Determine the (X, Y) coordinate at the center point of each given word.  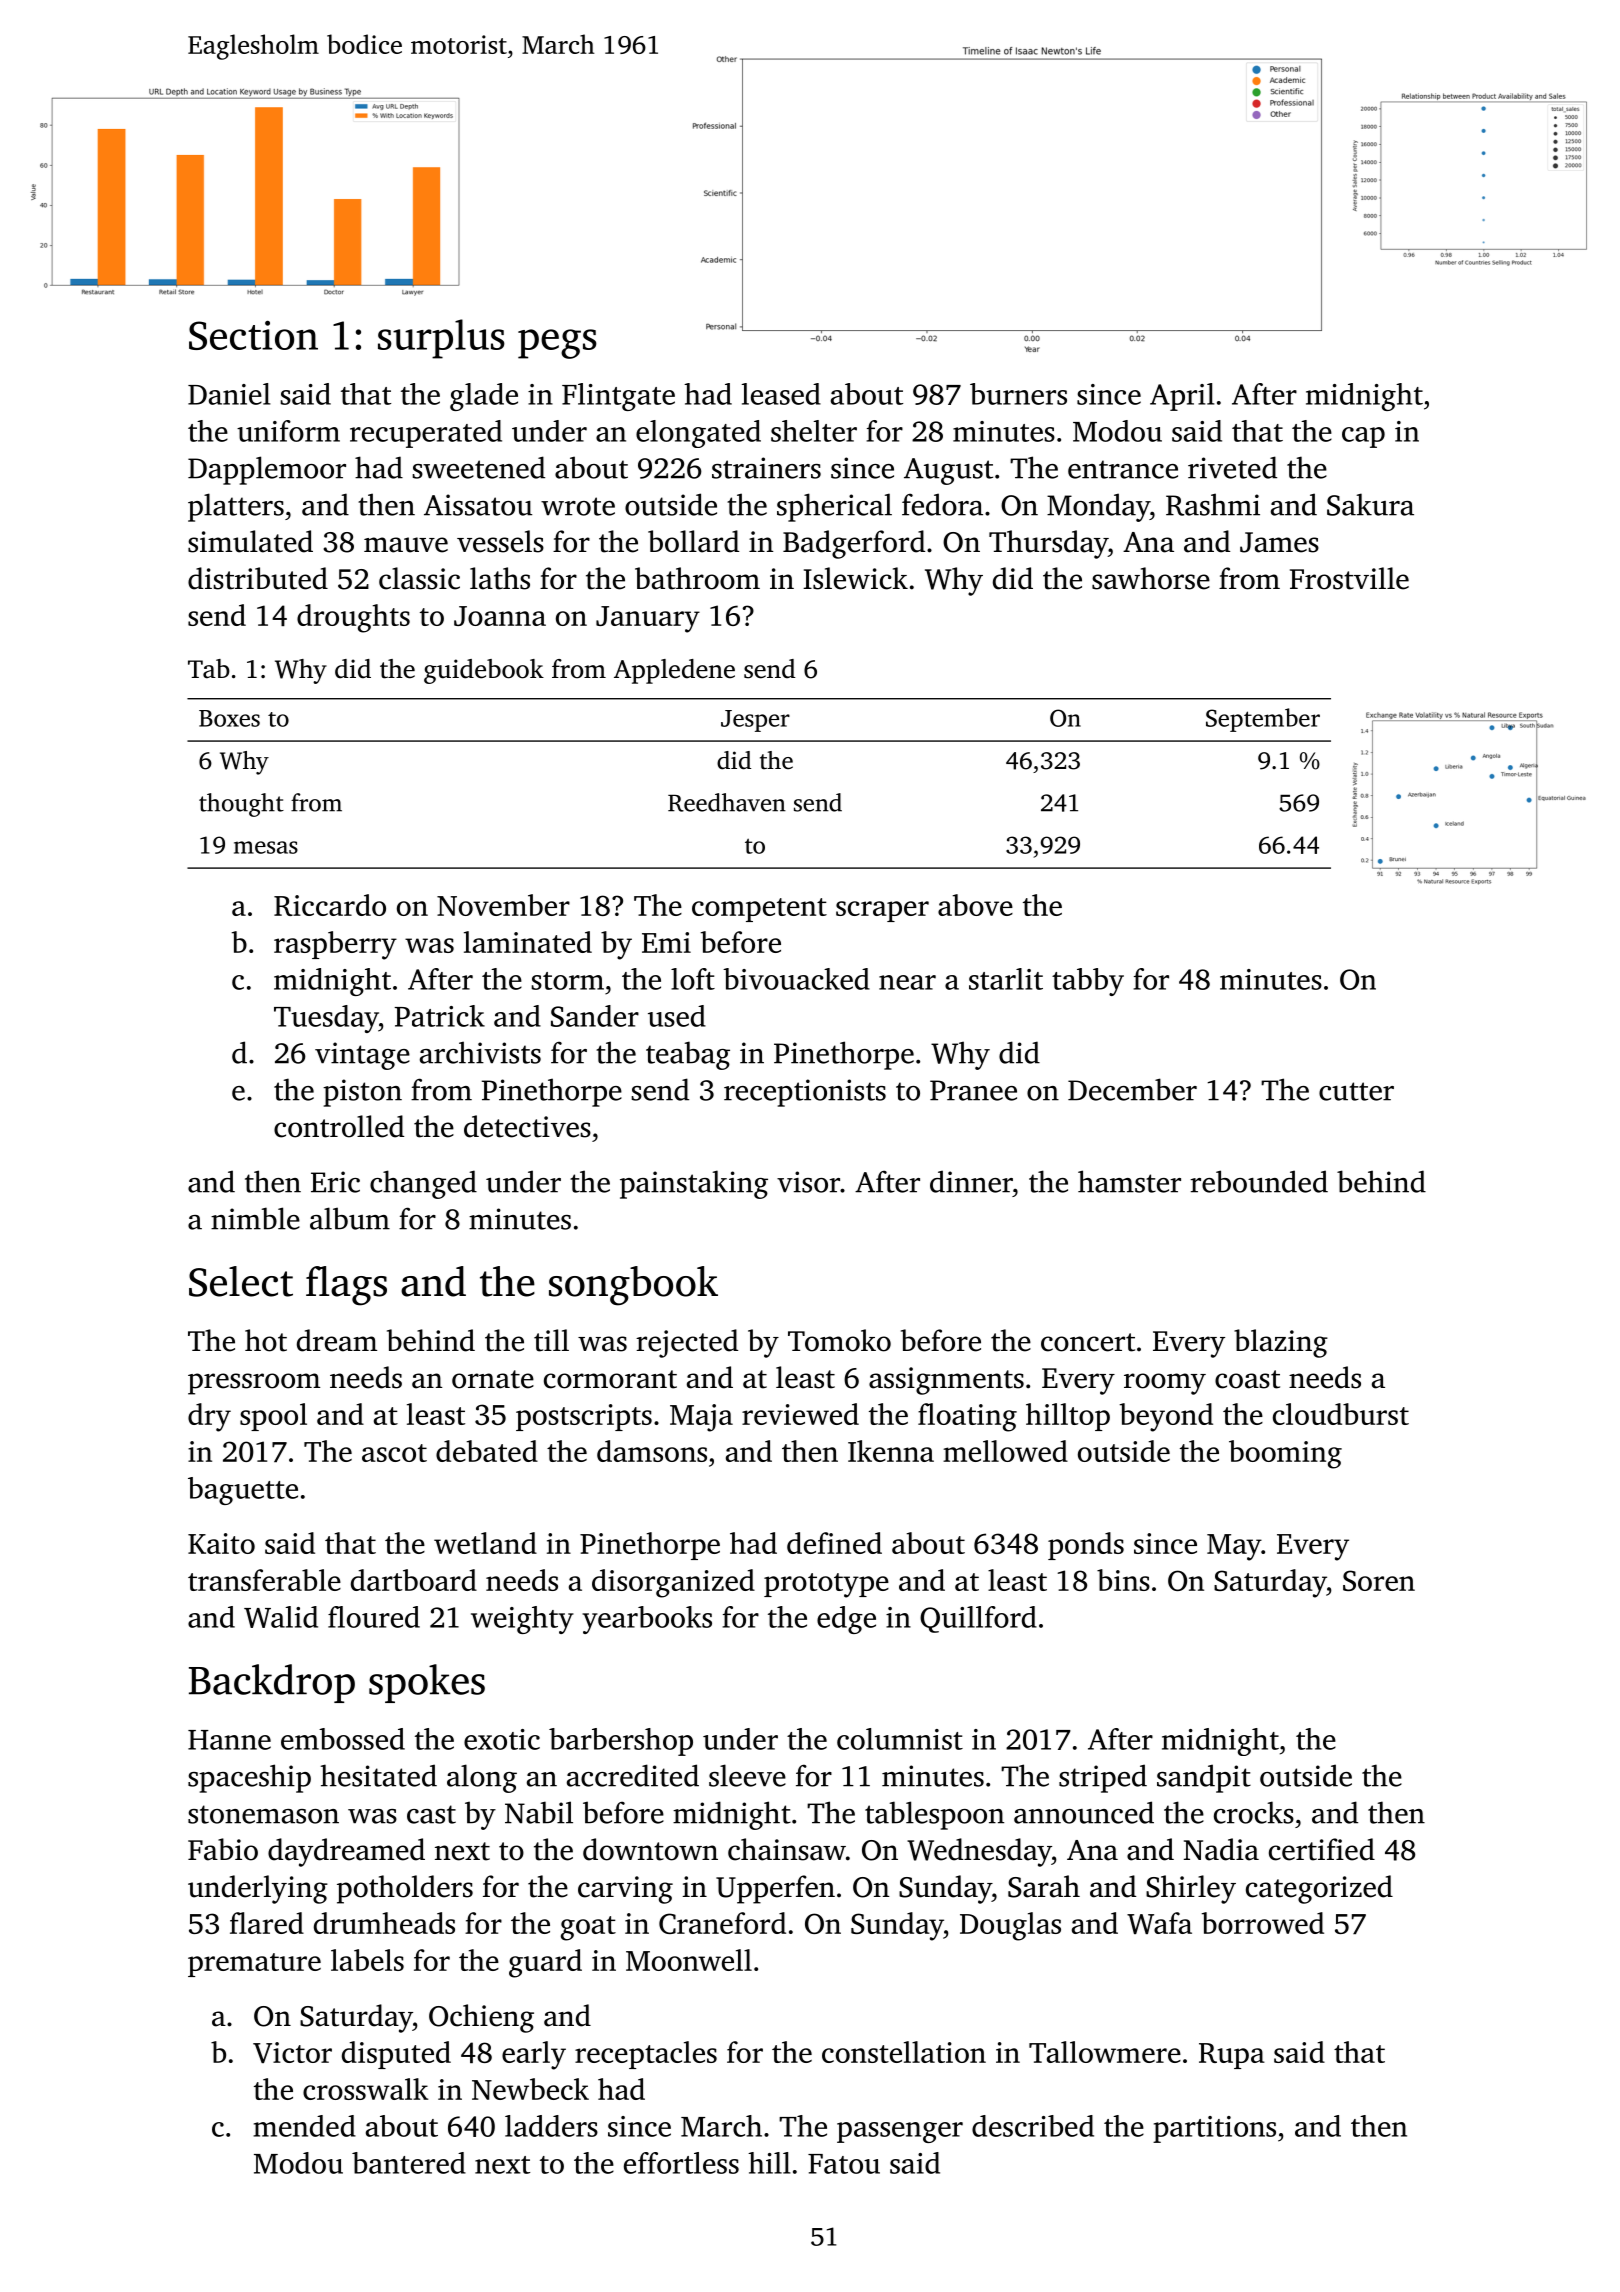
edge (846, 1620)
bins (1123, 1580)
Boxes (229, 718)
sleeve (747, 1775)
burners (1018, 394)
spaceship (249, 1778)
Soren (1379, 1580)
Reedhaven (727, 802)
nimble (255, 1218)
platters (236, 507)
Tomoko (839, 1340)
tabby (1088, 982)
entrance (1123, 469)
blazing (1281, 1343)
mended (304, 2126)
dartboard (414, 1580)
